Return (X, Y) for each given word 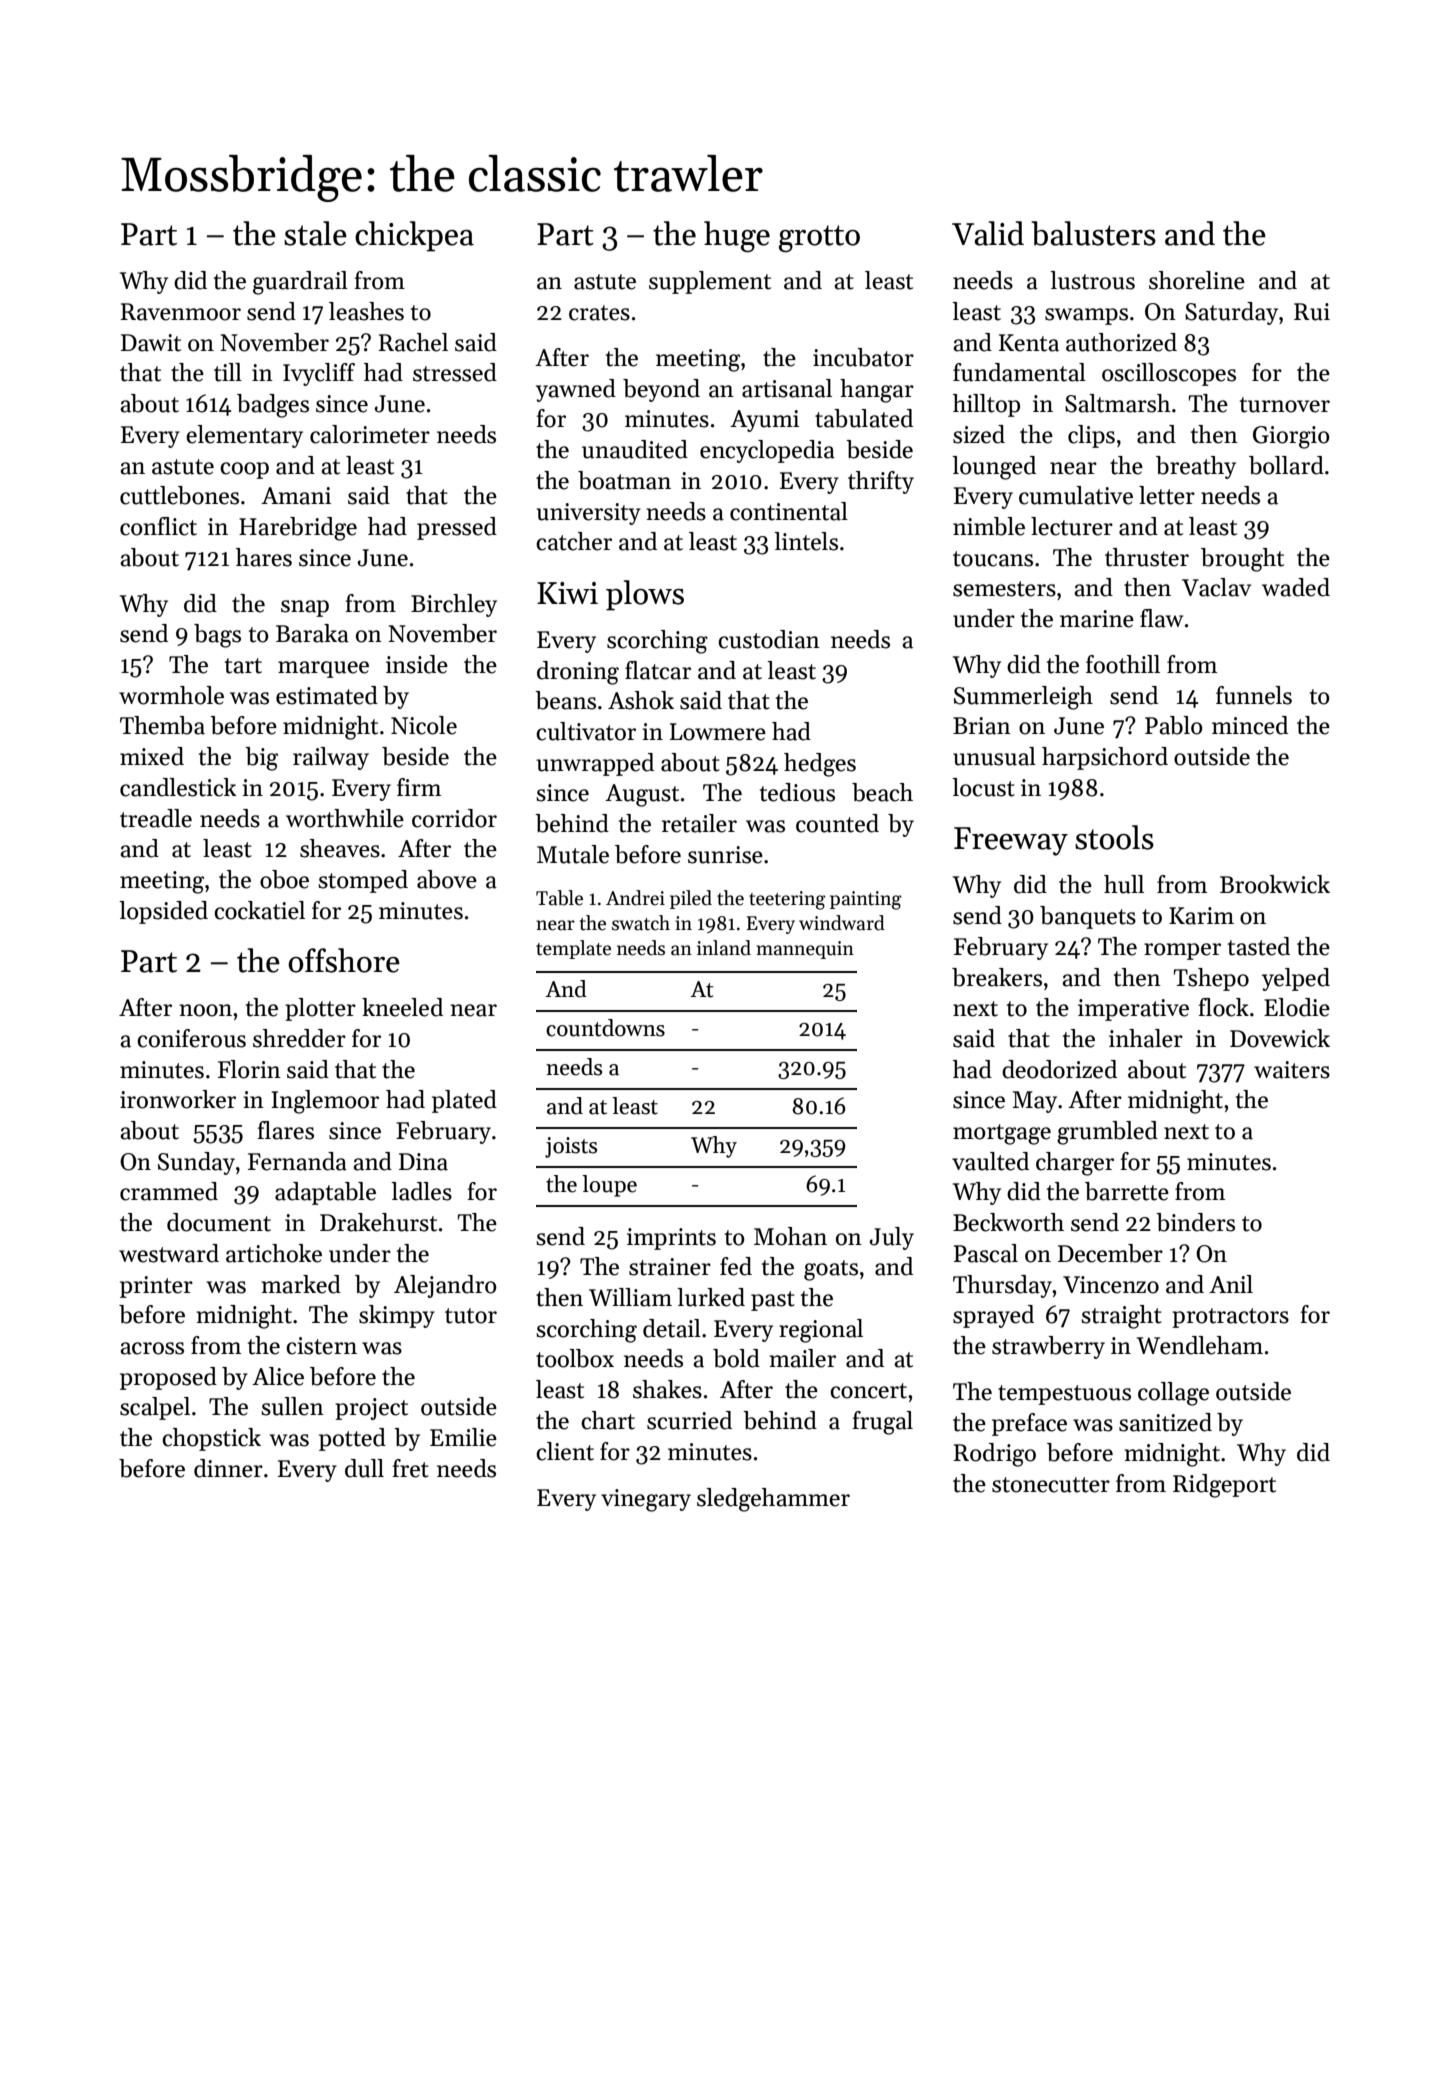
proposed (168, 1378)
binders (1195, 1222)
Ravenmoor (181, 312)
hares (264, 557)
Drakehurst (378, 1222)
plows (645, 595)
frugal (883, 1423)
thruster (1147, 557)
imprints (671, 1239)
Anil (1231, 1284)
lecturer (1072, 526)
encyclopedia (767, 451)
